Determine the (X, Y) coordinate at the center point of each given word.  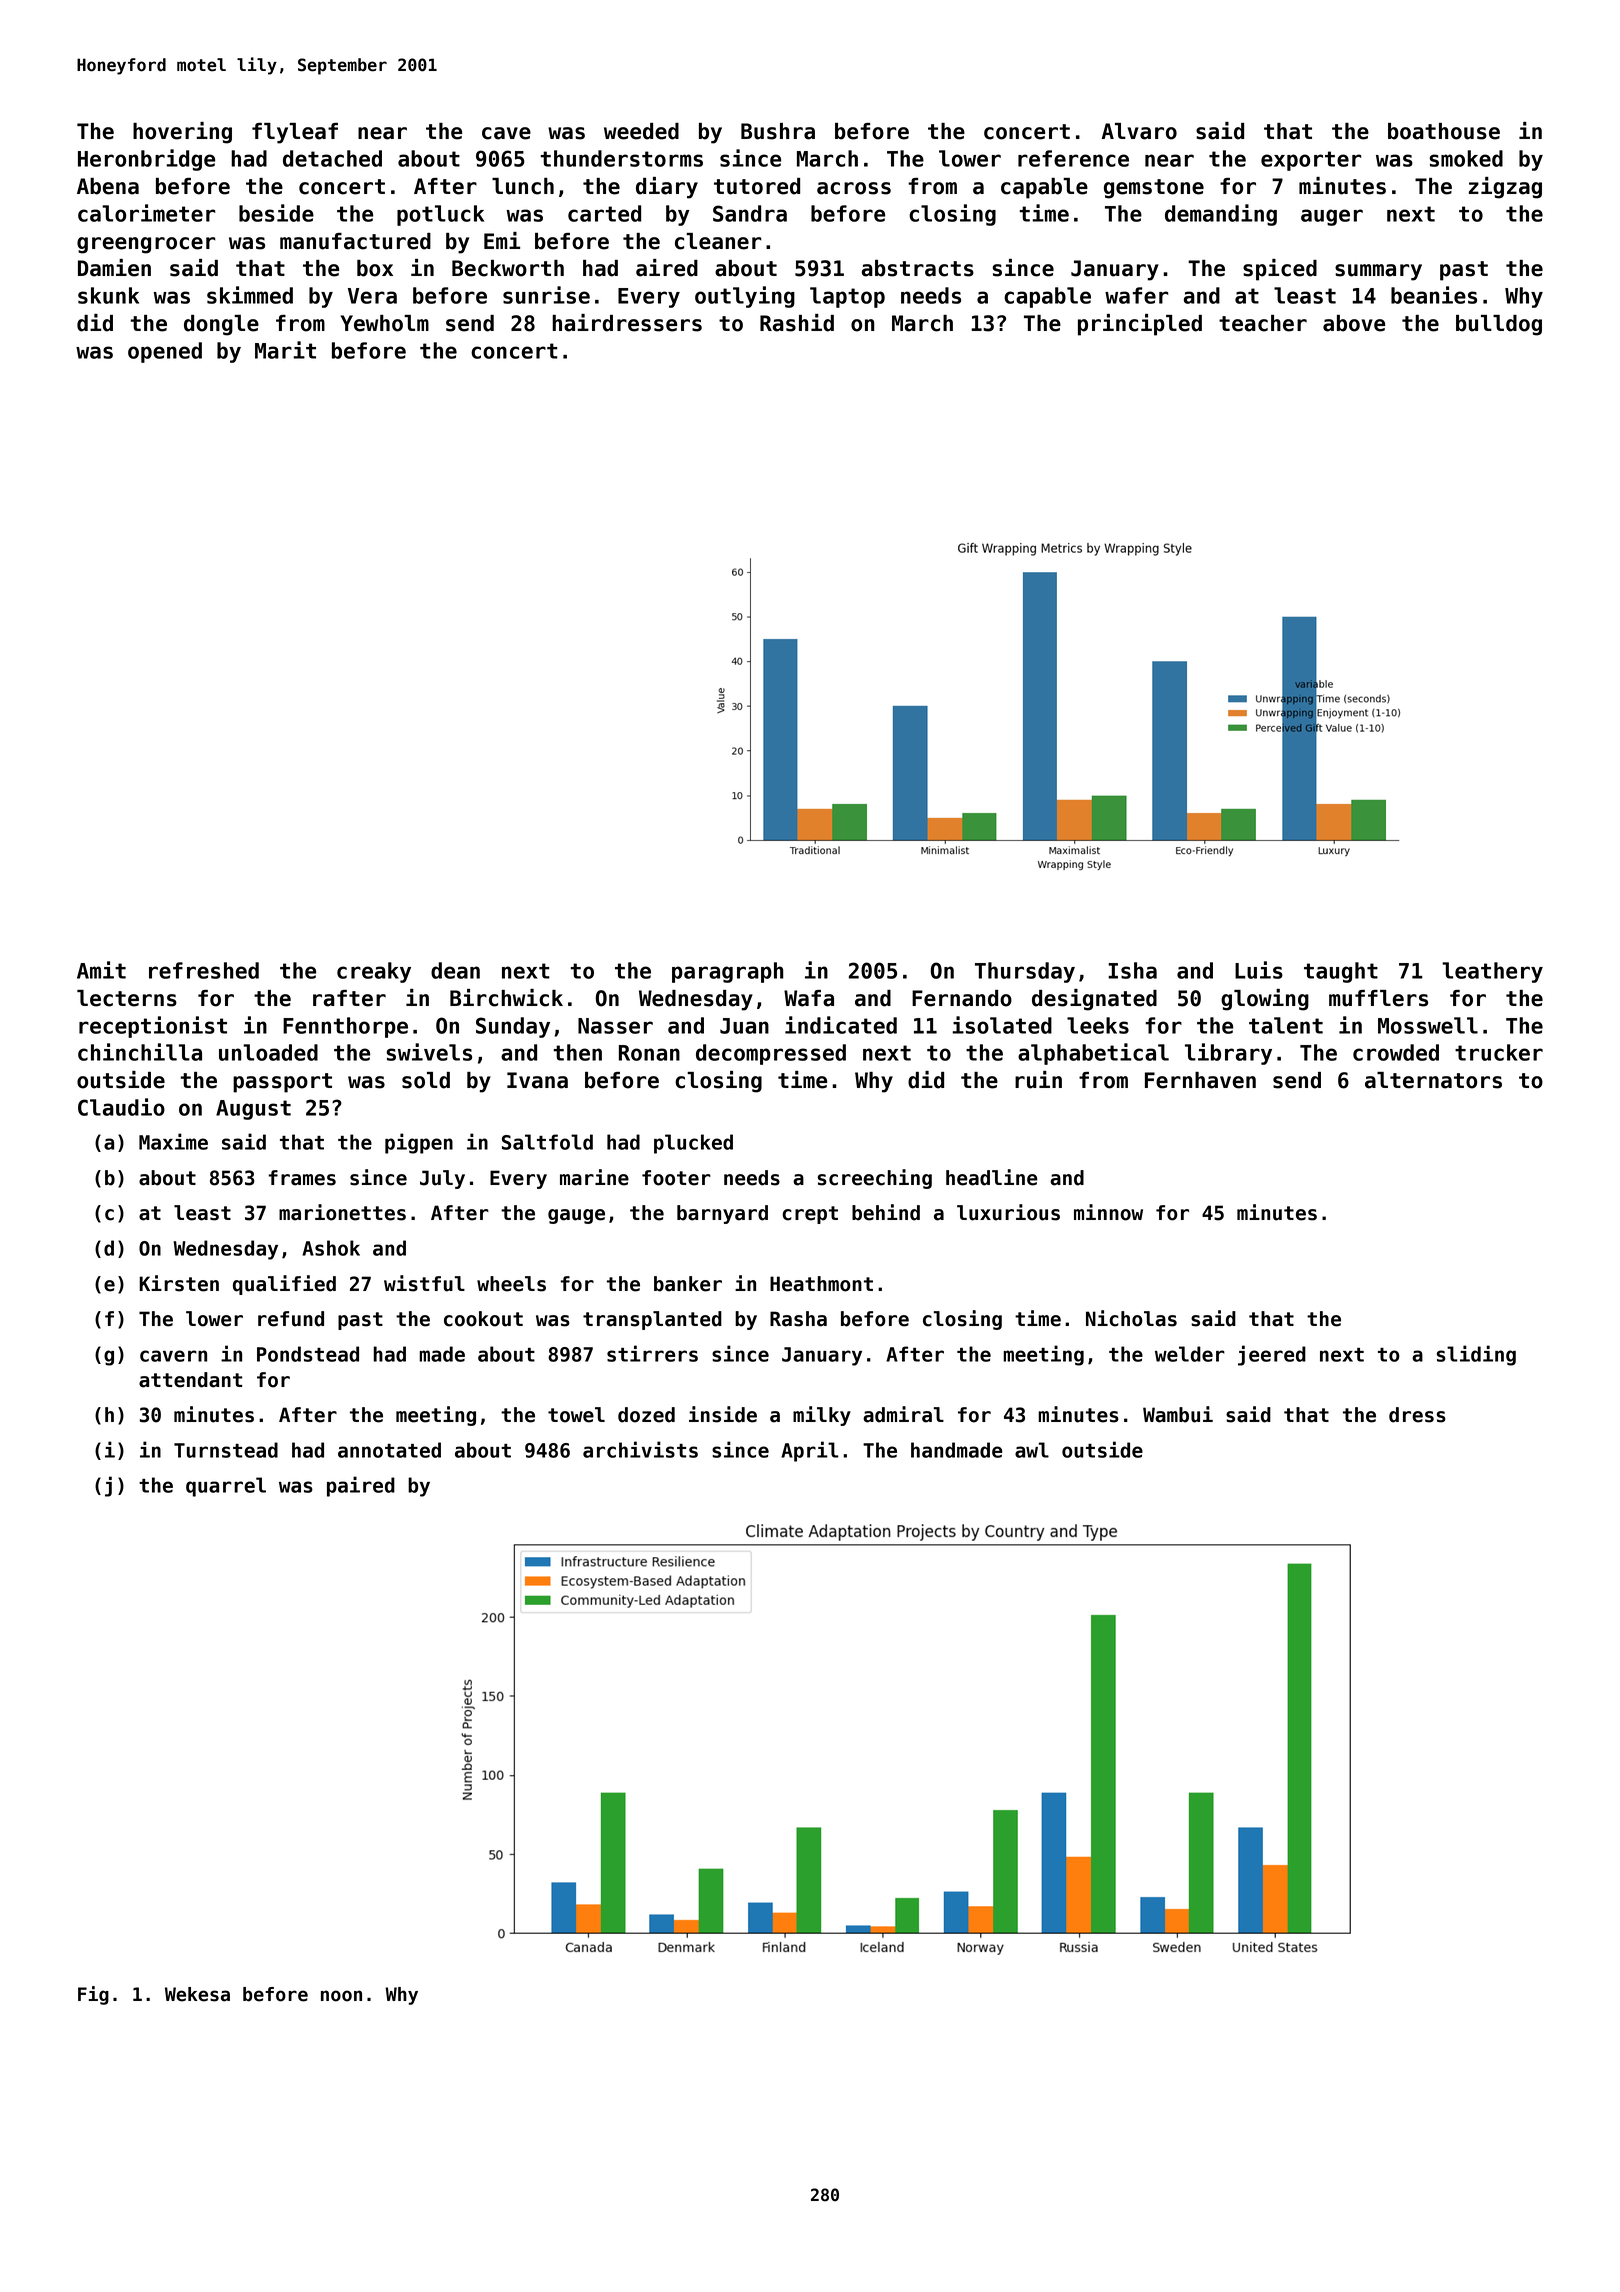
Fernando (962, 998)
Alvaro (1139, 131)
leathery (1492, 972)
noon (341, 1996)
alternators (1433, 1080)
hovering (182, 133)
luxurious (1008, 1212)
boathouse (1444, 131)
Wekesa (197, 1994)
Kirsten (179, 1283)
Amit (101, 970)
